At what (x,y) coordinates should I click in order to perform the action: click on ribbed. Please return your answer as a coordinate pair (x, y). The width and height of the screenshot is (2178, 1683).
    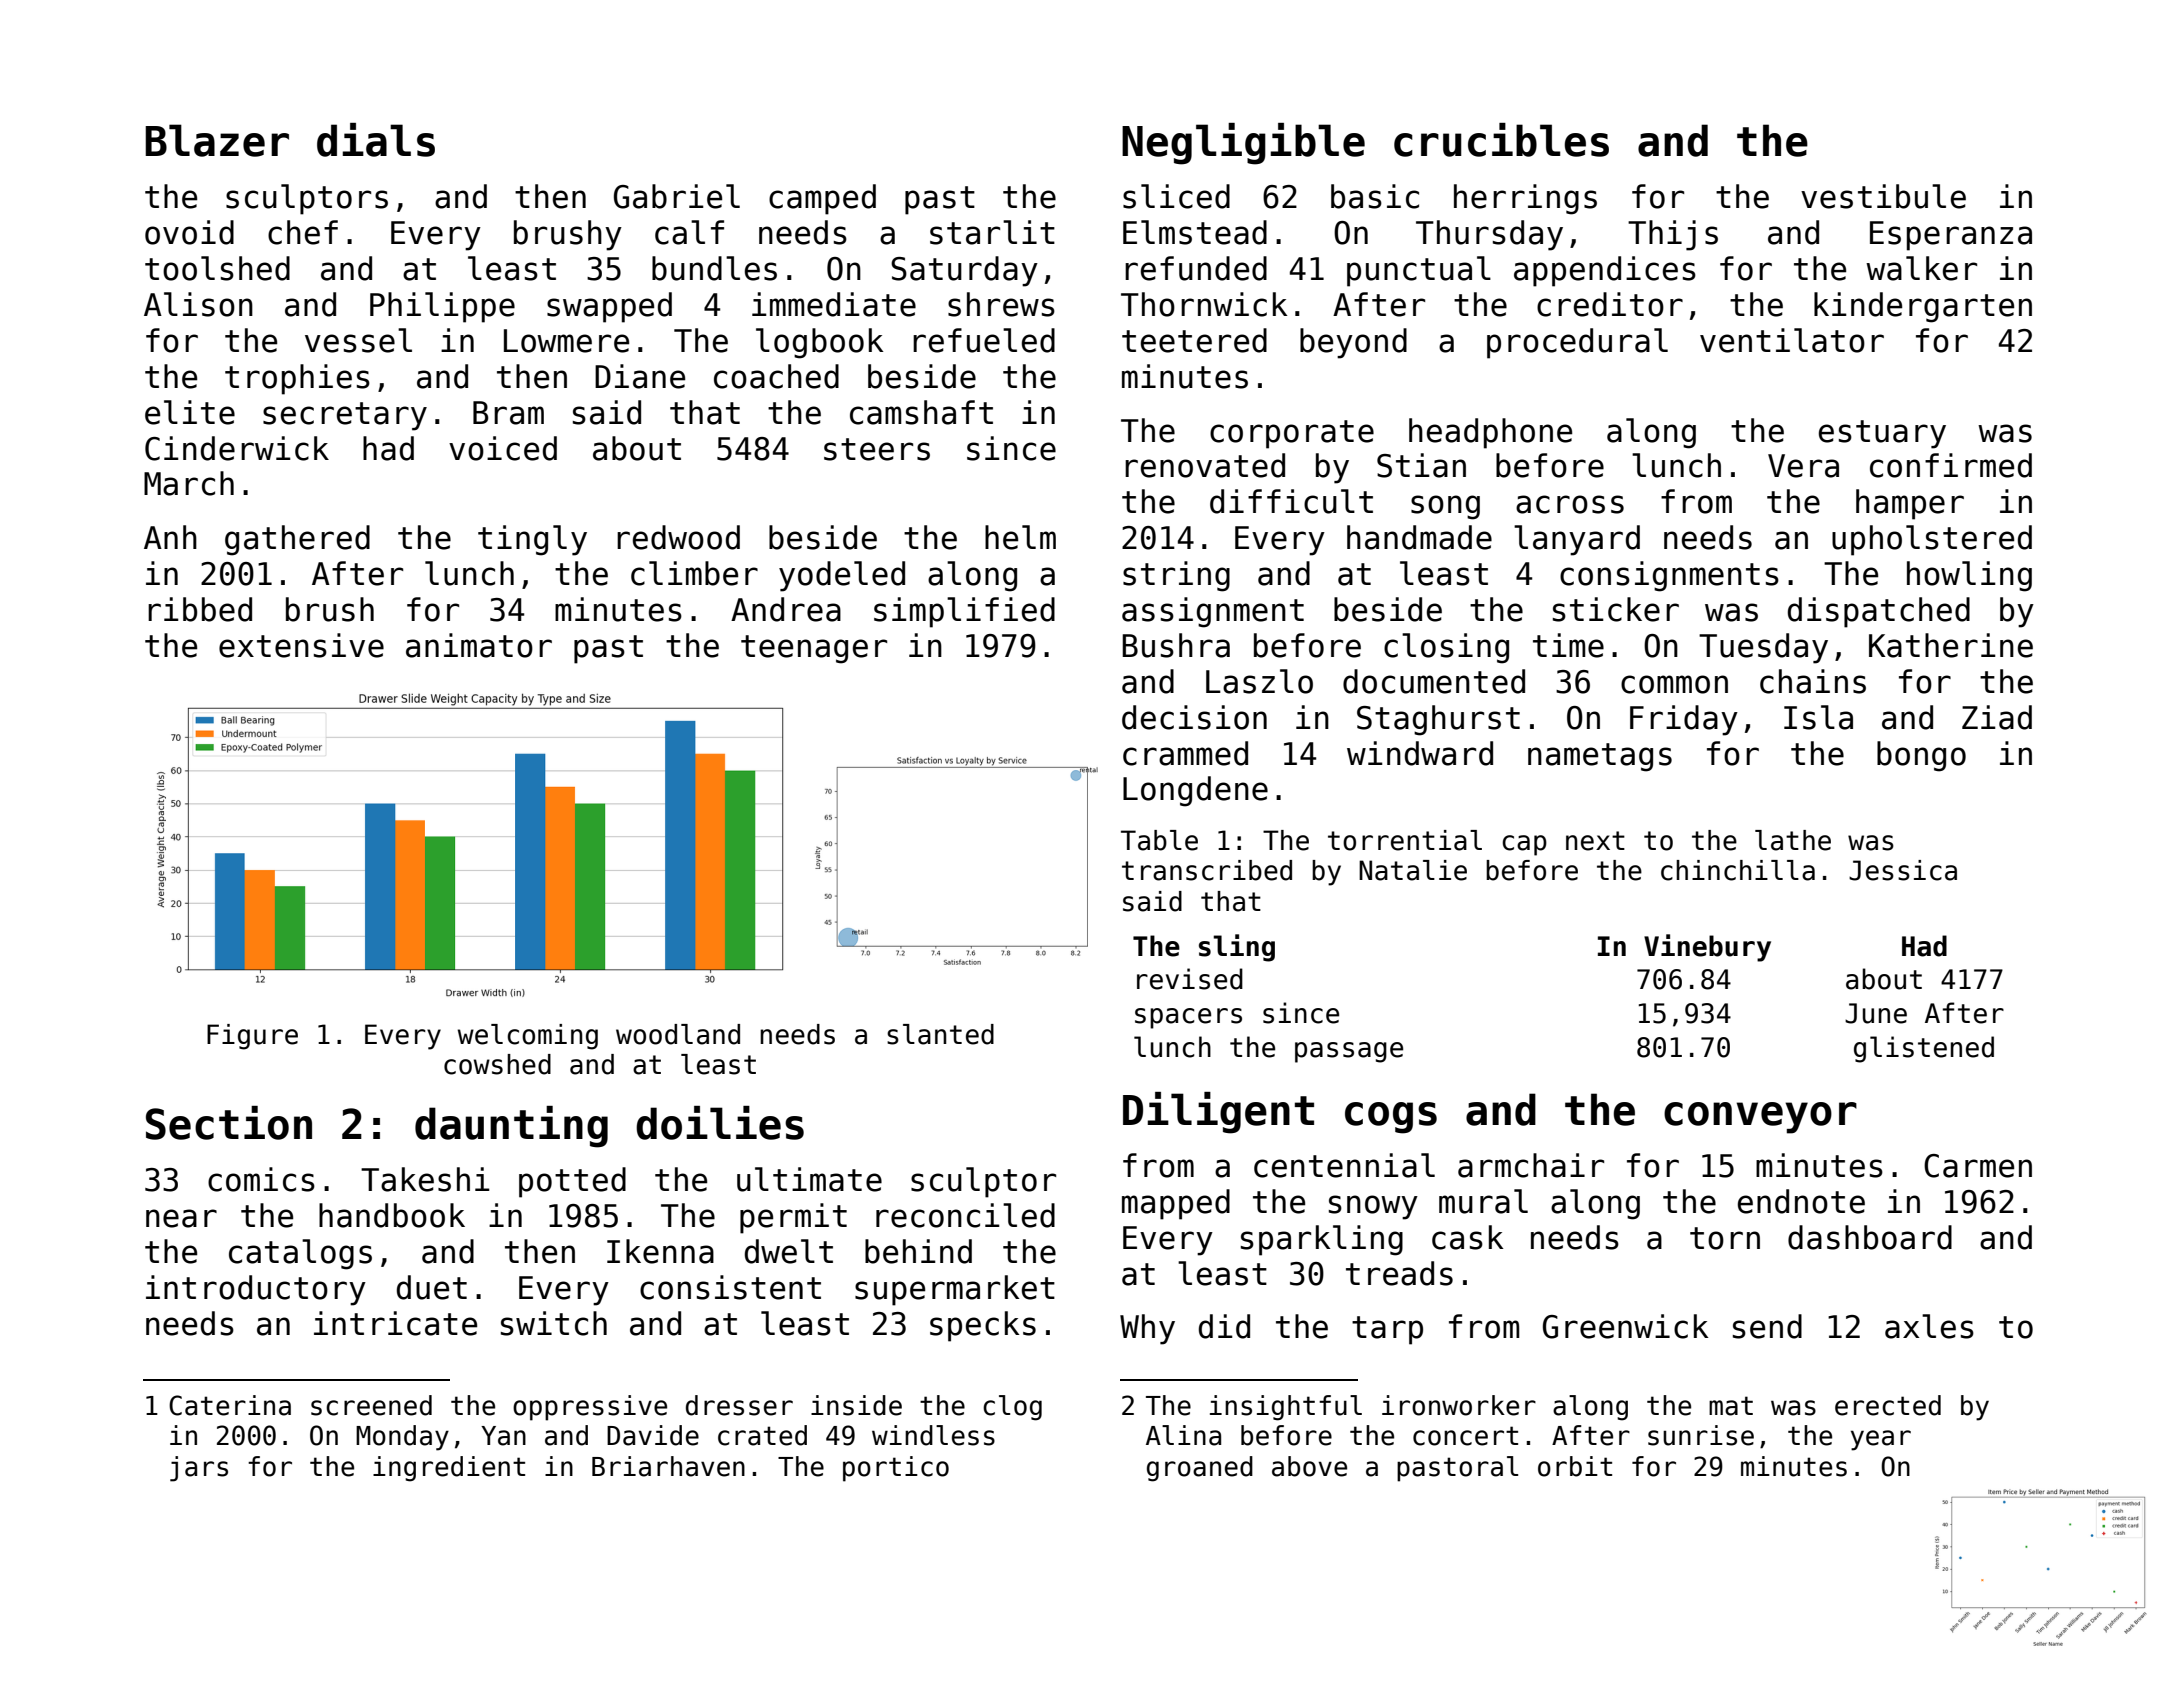
    Looking at the image, I should click on (200, 609).
